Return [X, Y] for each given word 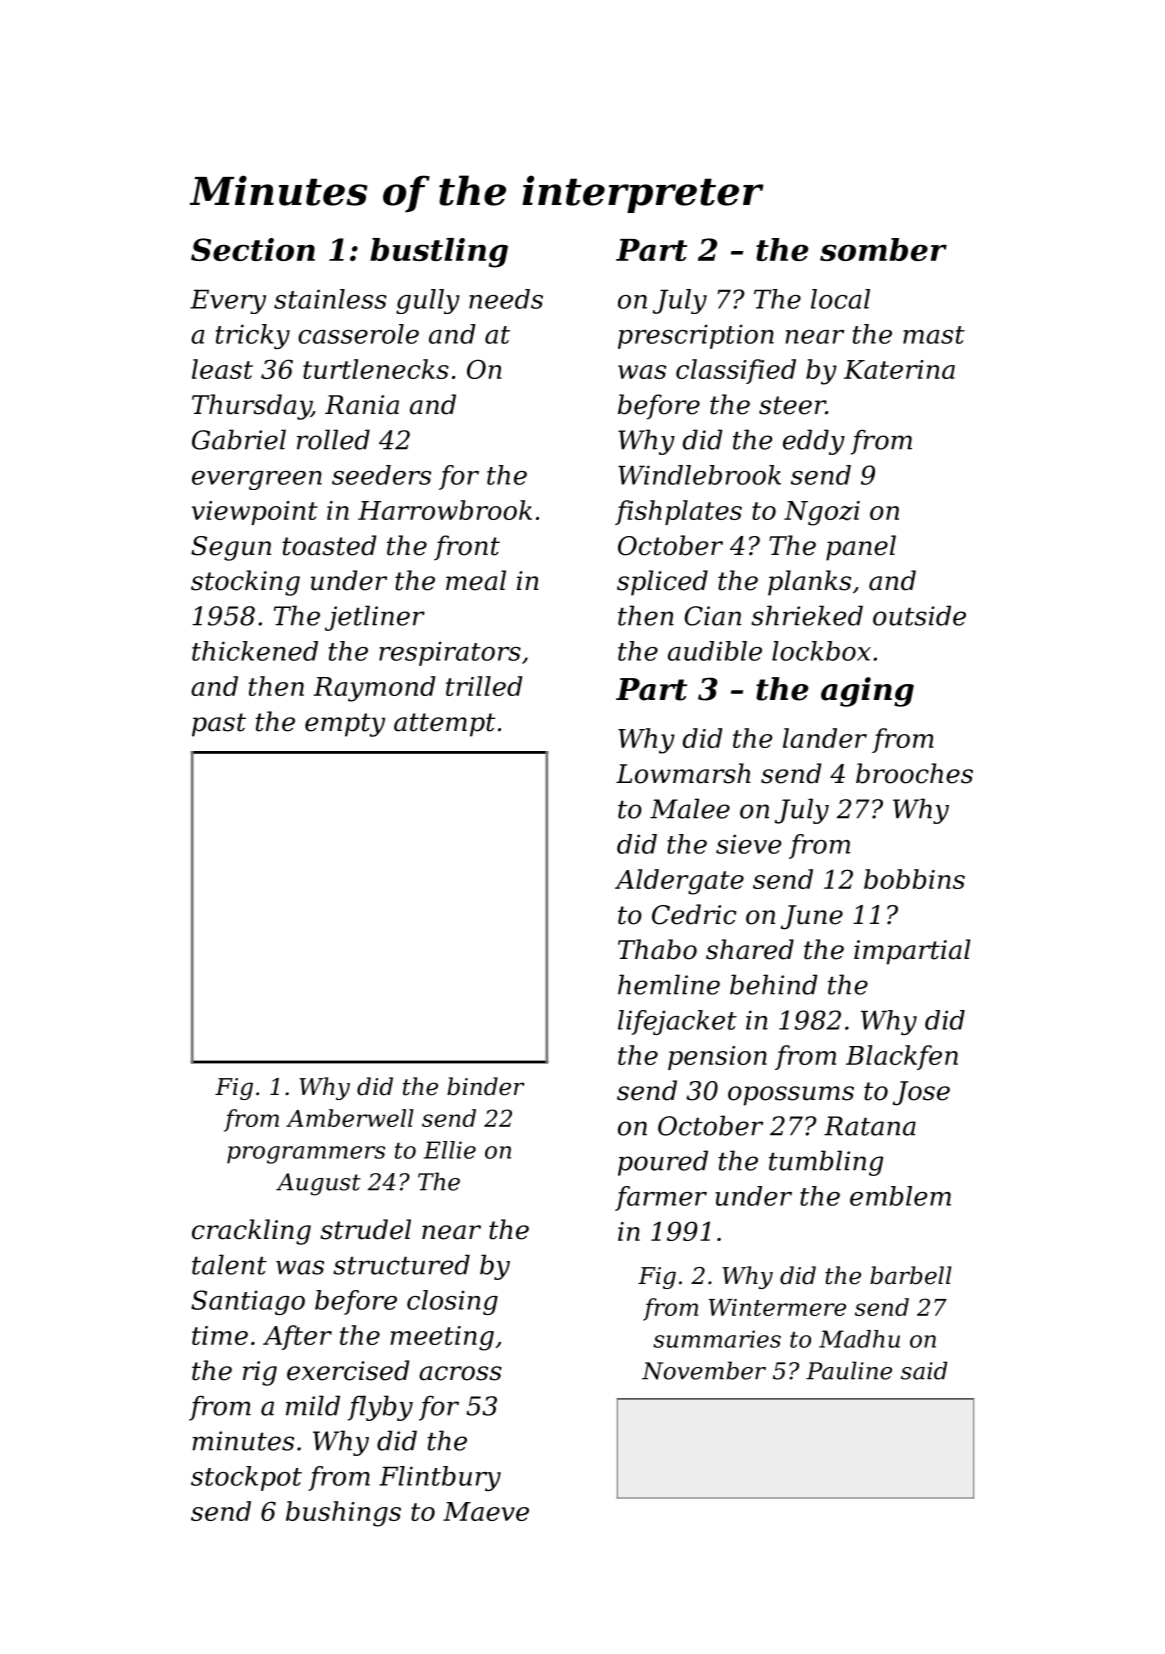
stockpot [246, 1478]
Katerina [899, 369]
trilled [484, 686]
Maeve [486, 1511]
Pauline [849, 1370]
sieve [749, 844]
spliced [662, 583]
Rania [362, 405]
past [219, 725]
